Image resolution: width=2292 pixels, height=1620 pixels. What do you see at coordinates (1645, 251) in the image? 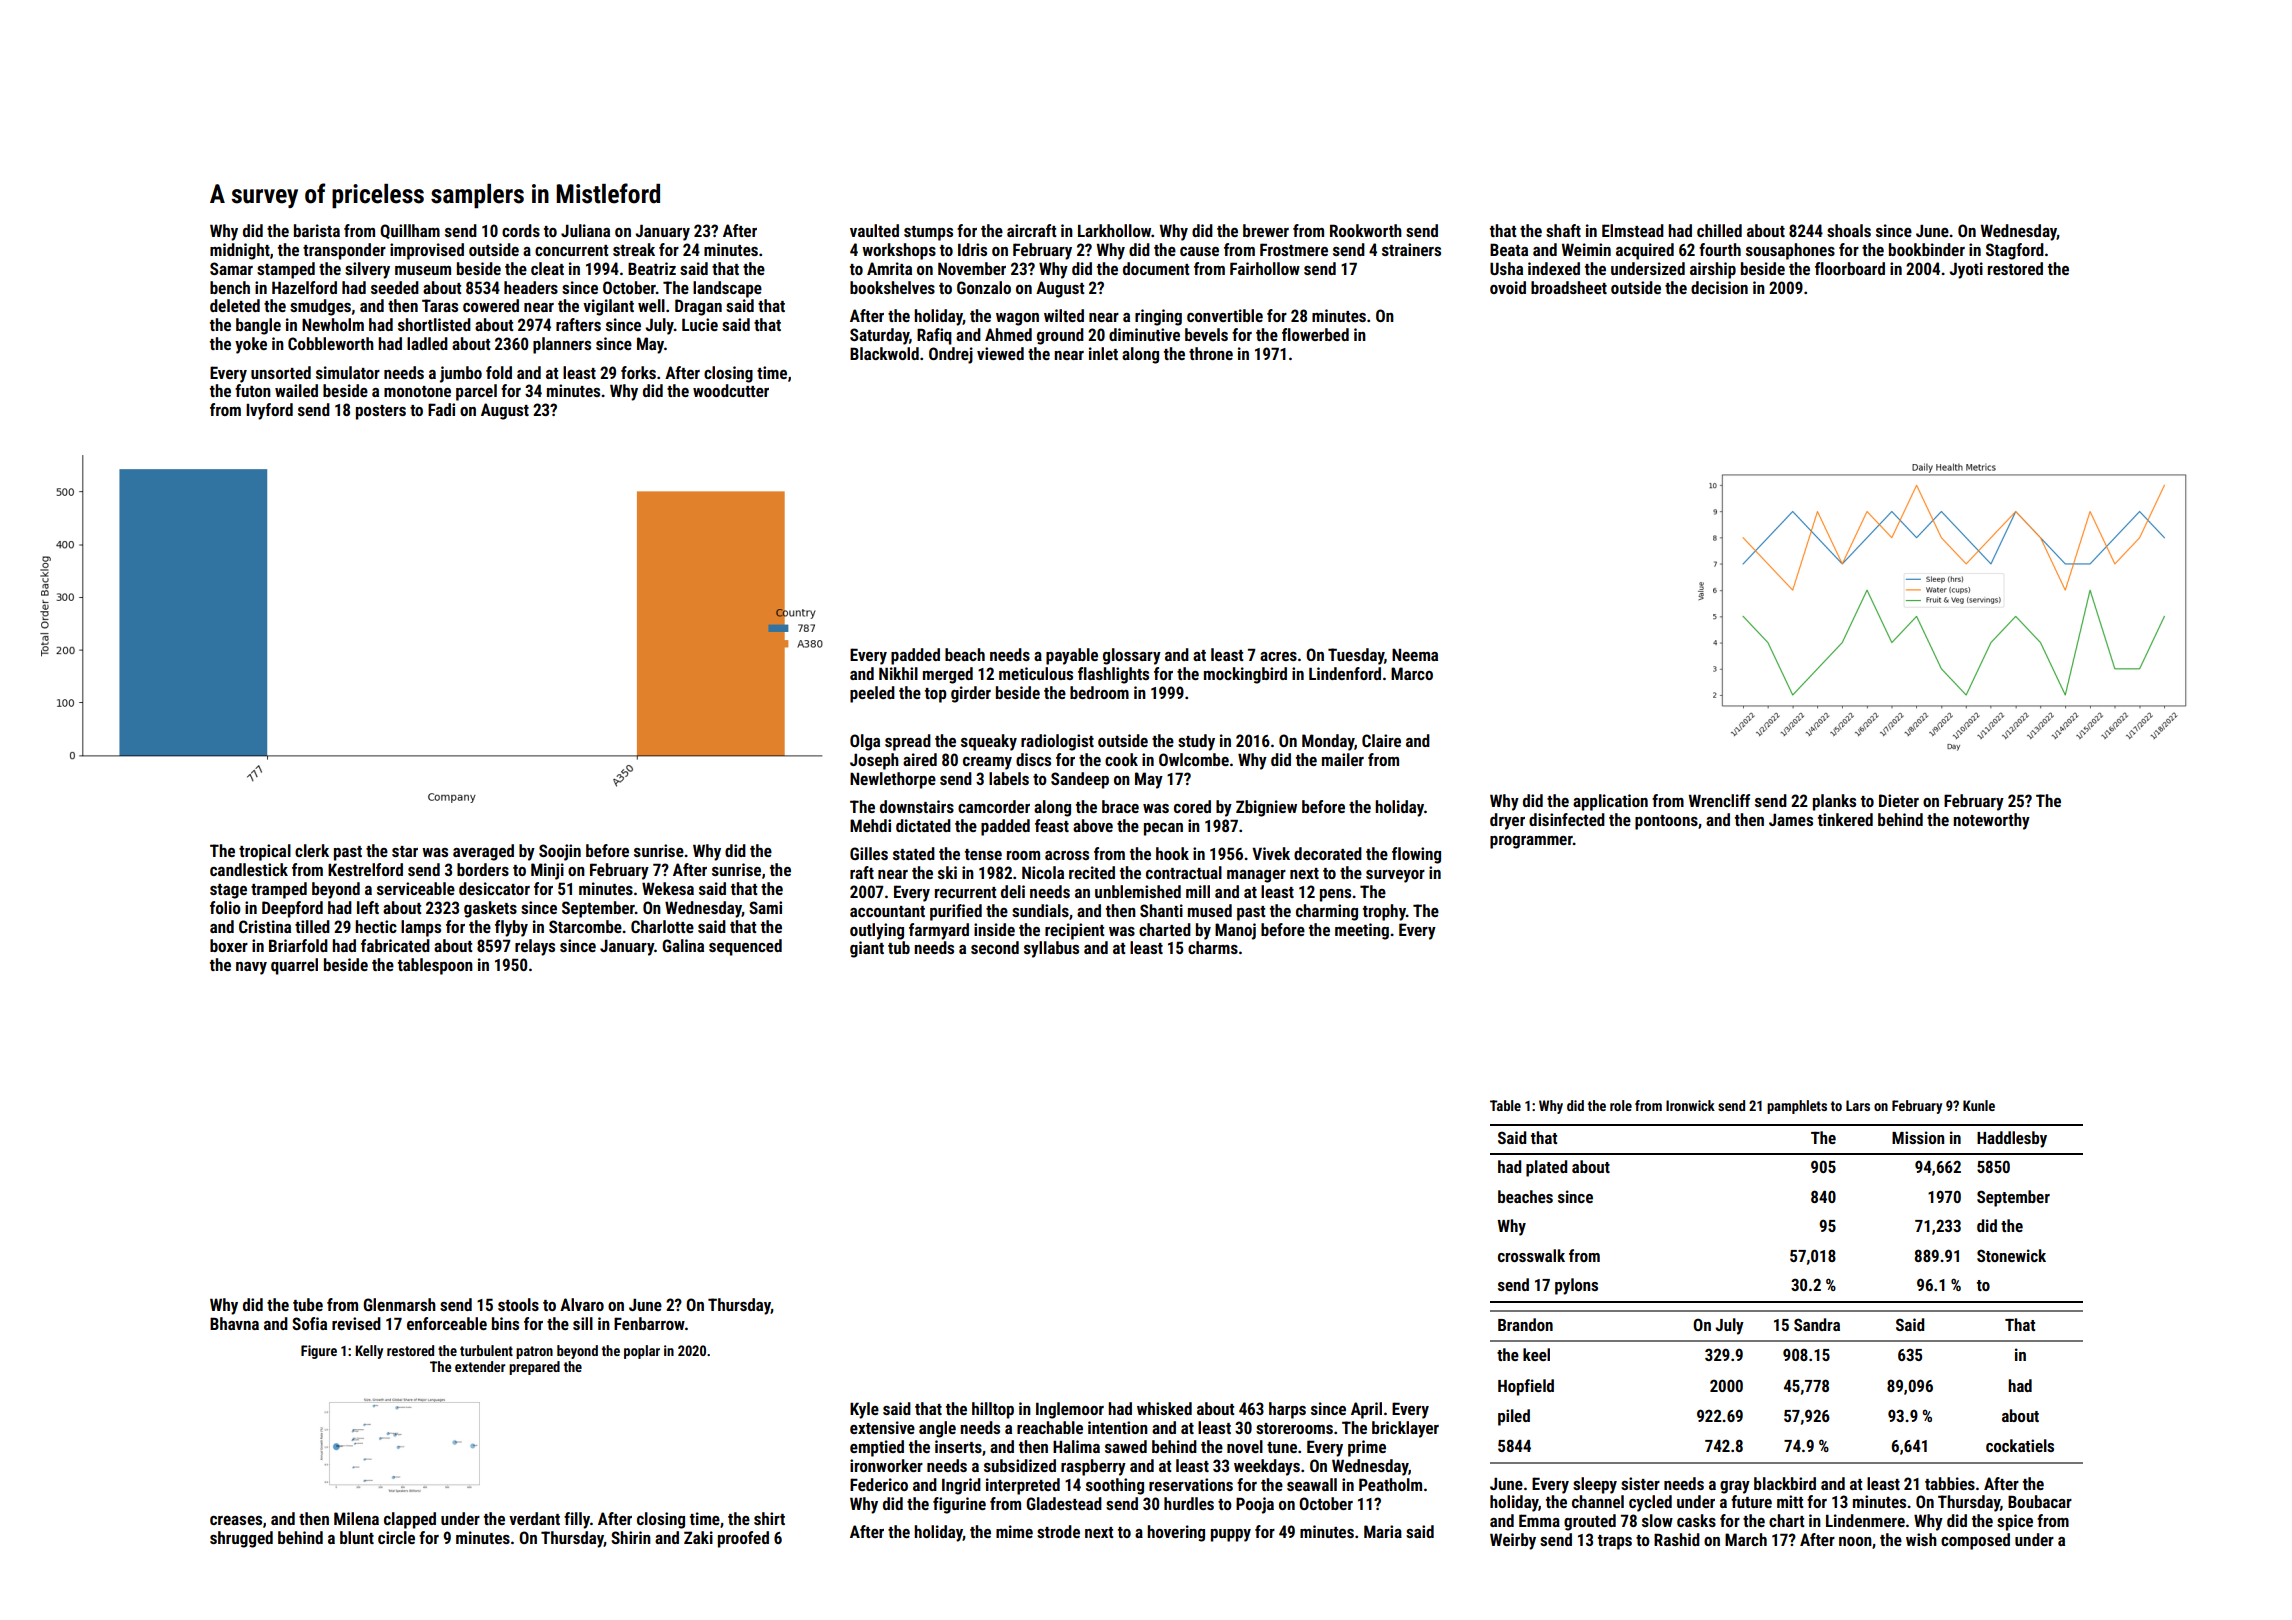
I see `acquired` at bounding box center [1645, 251].
